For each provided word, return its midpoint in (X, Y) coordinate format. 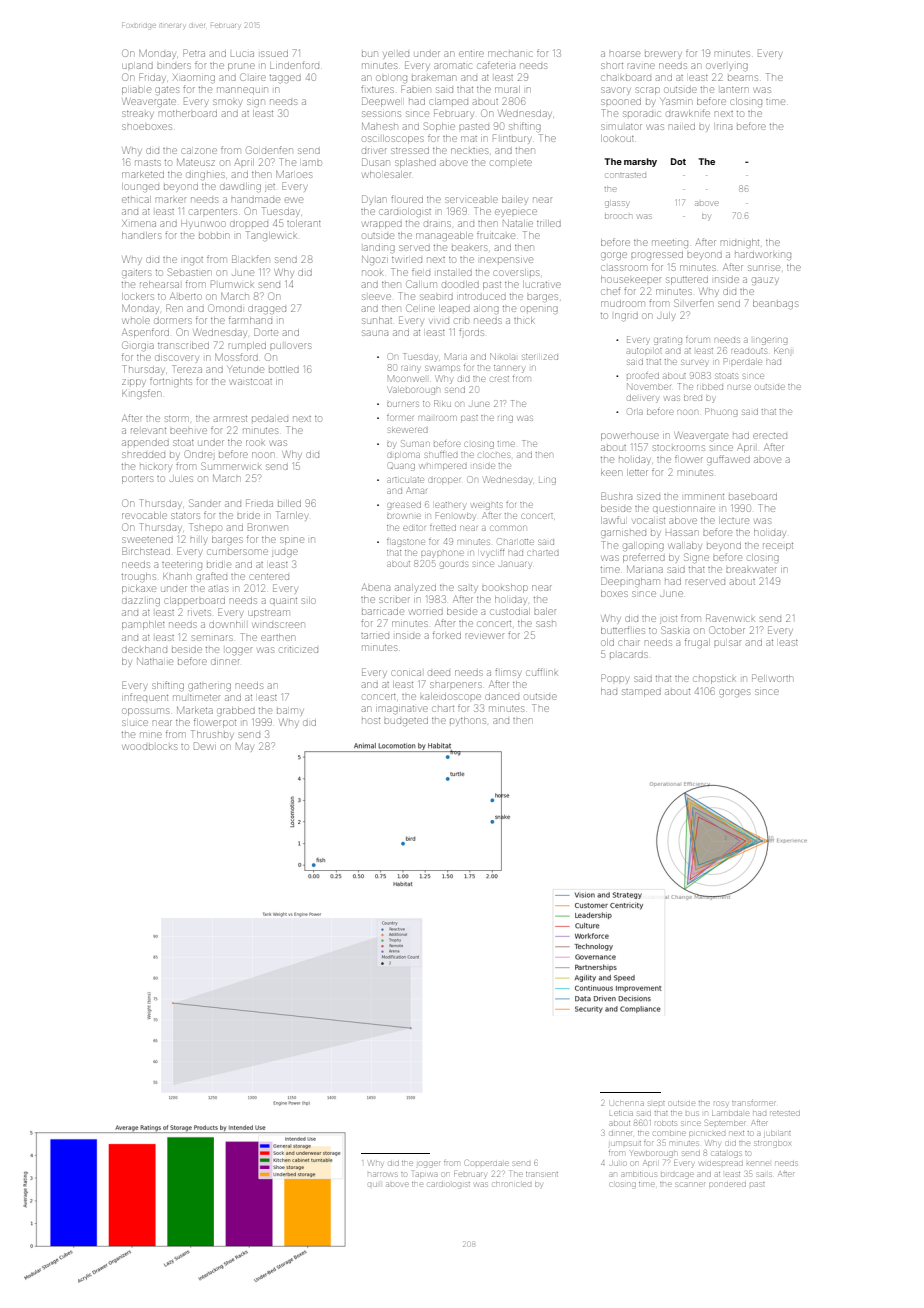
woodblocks (150, 747)
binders (173, 66)
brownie (403, 516)
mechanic (510, 54)
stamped (641, 693)
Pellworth (772, 678)
